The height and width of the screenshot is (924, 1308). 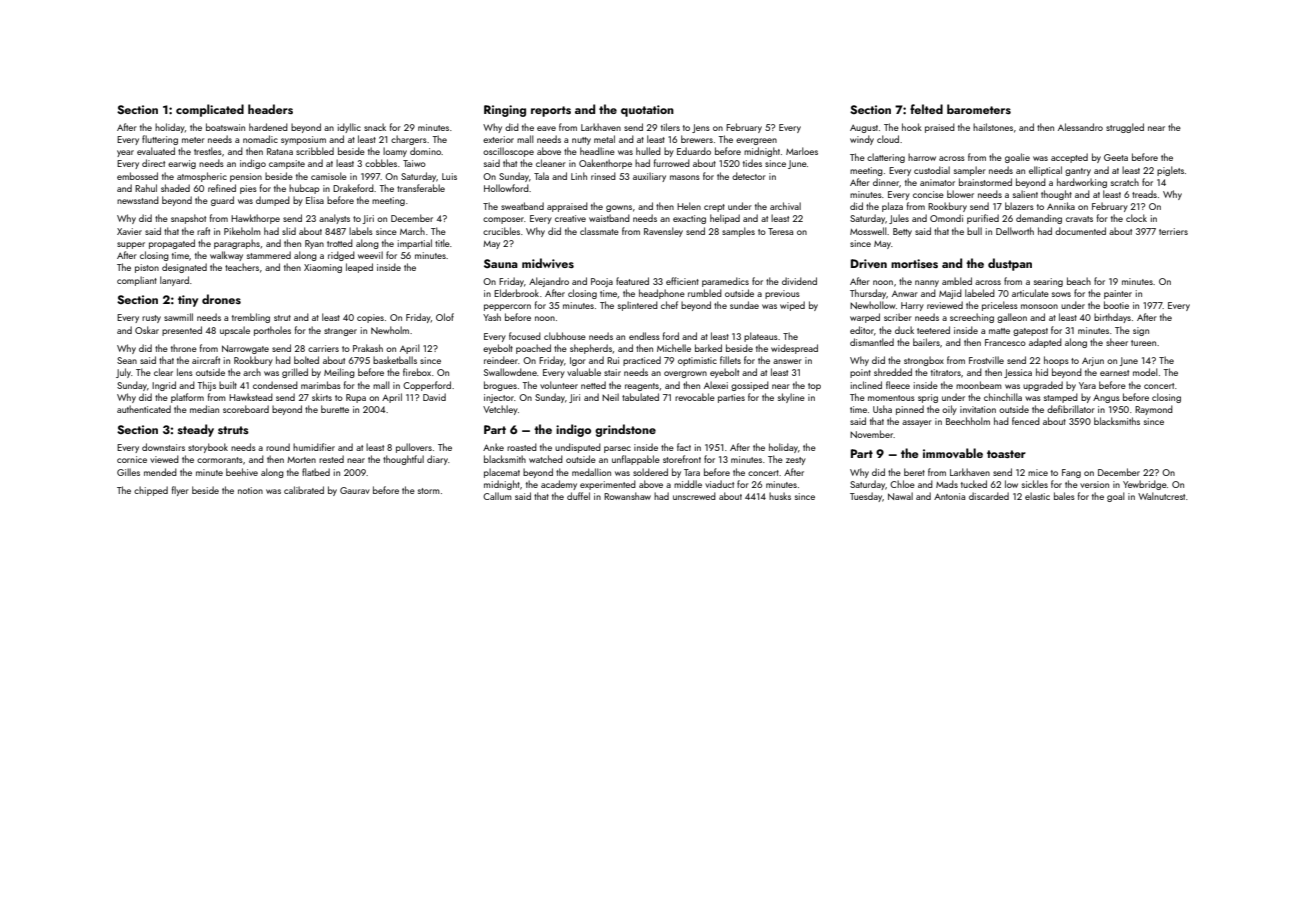 I want to click on valuable, so click(x=584, y=372).
